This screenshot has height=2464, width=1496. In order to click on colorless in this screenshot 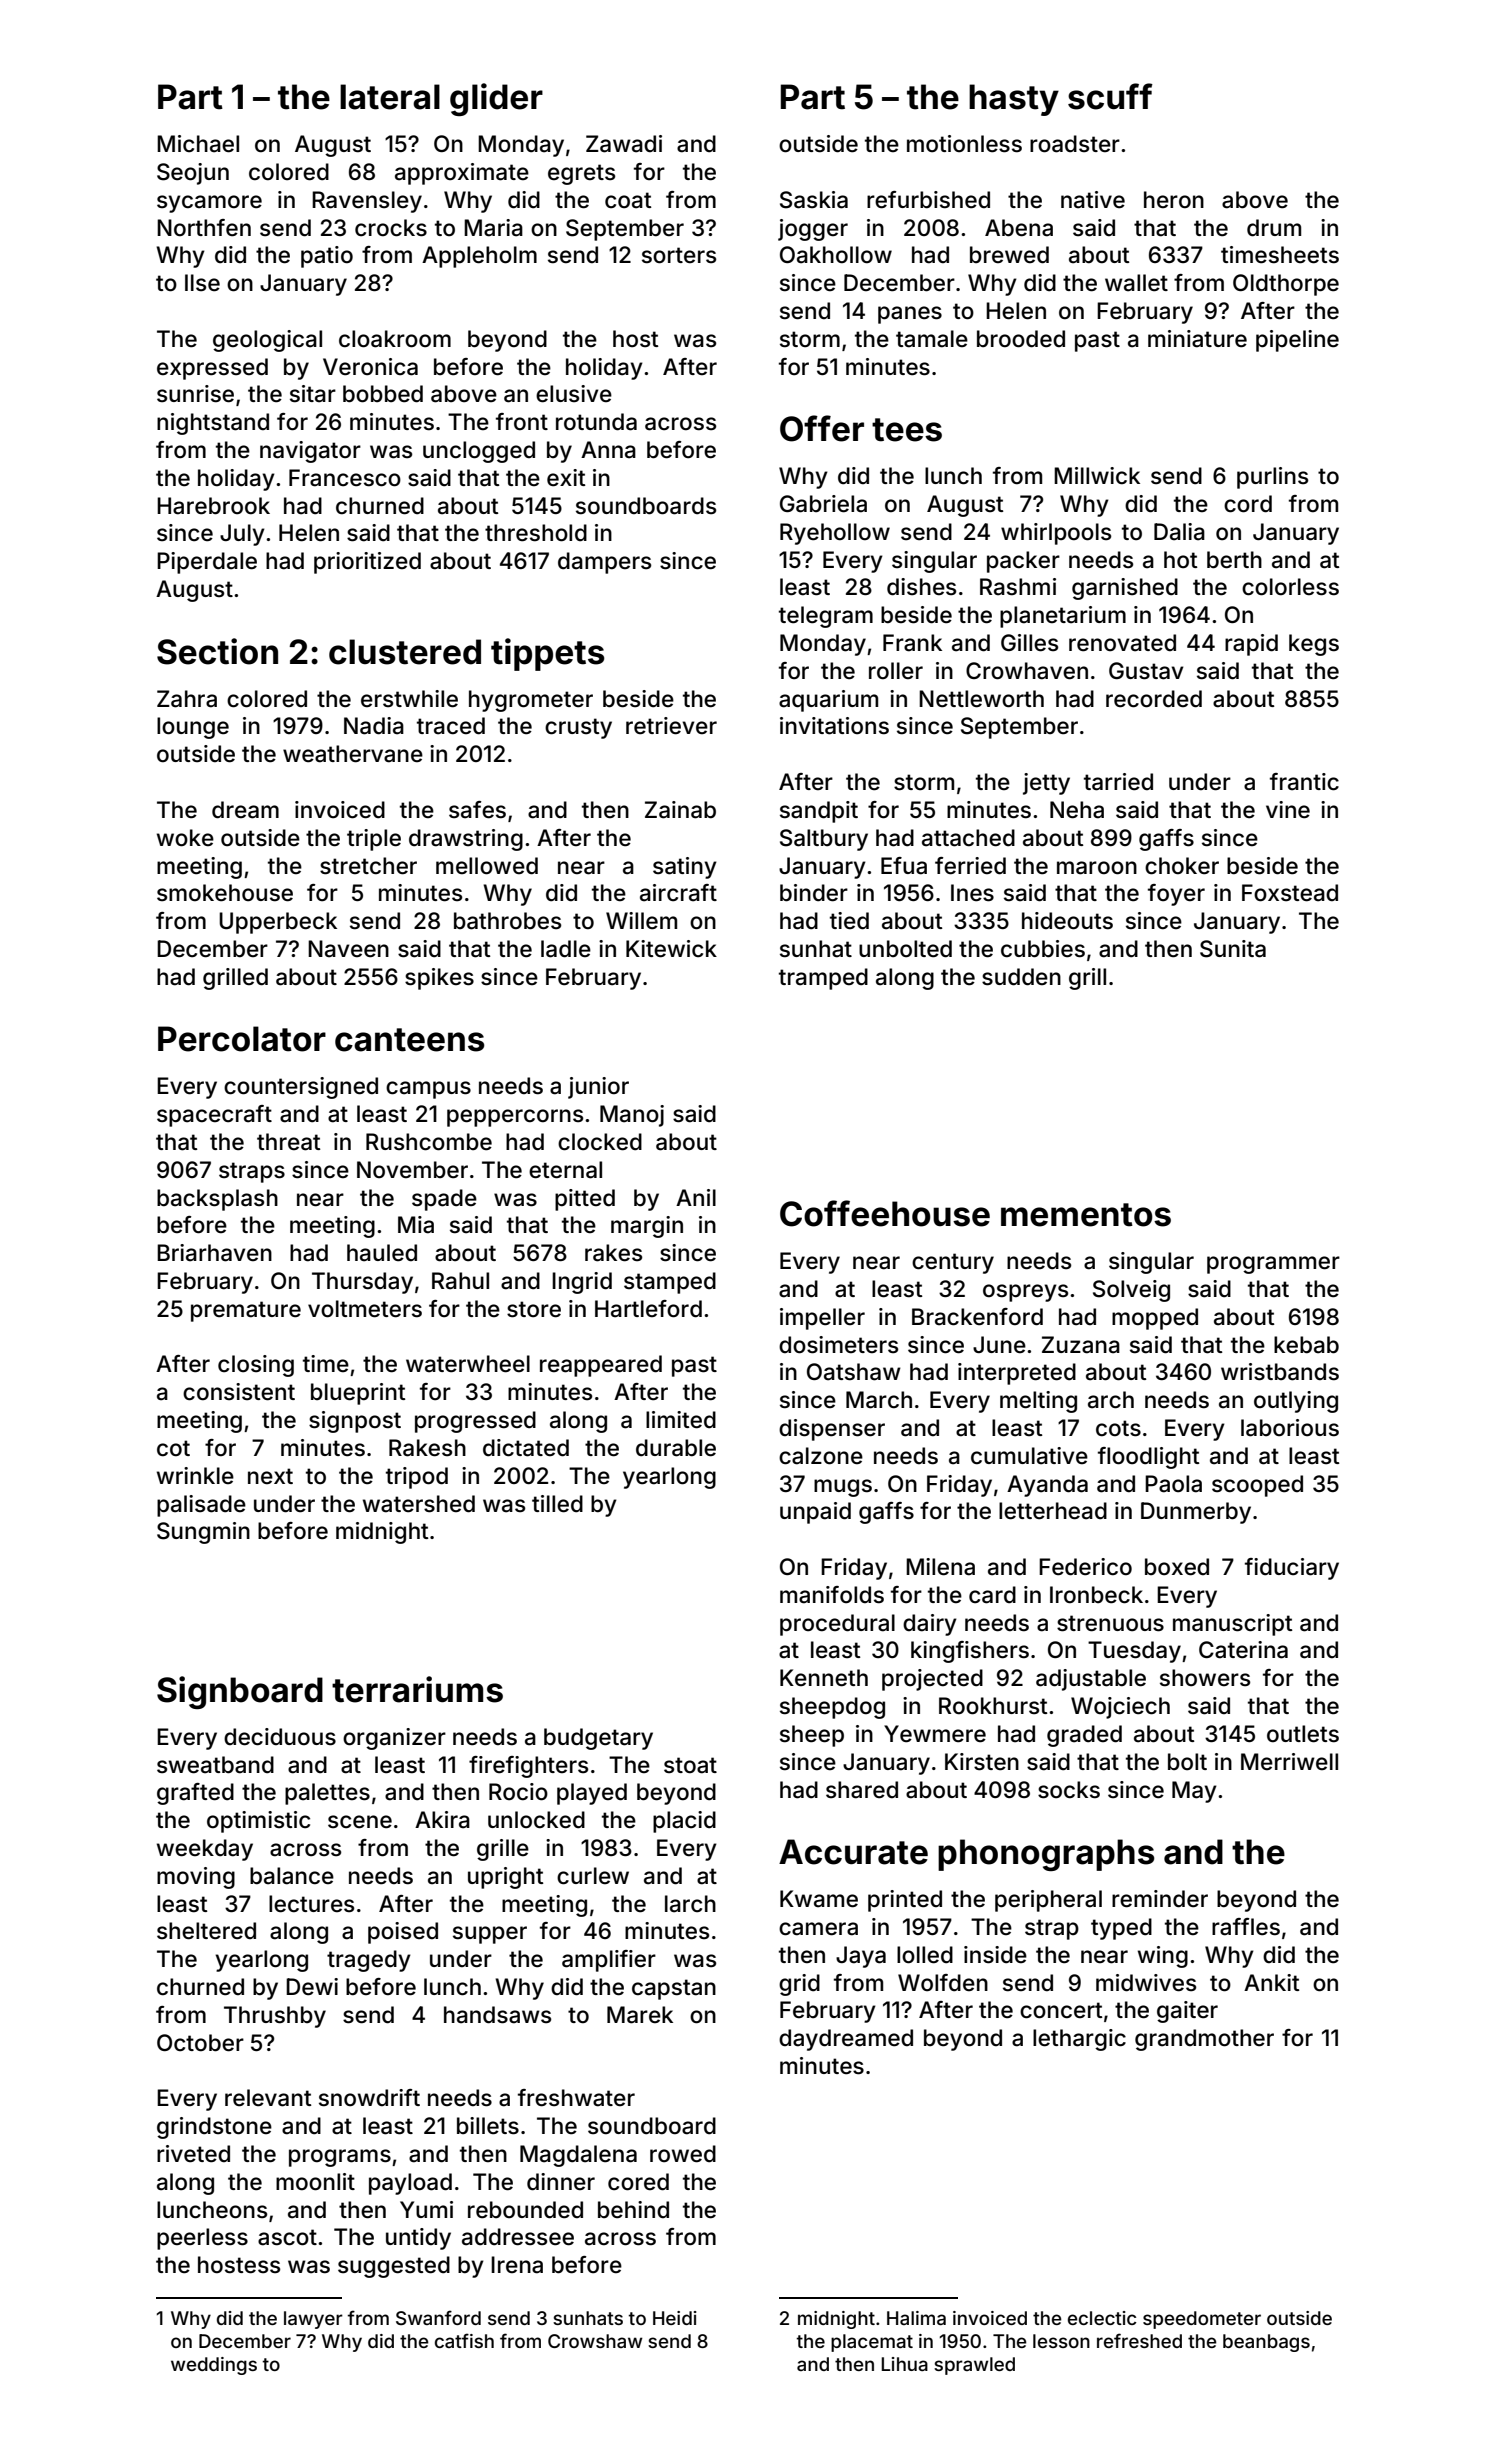, I will do `click(1290, 587)`.
